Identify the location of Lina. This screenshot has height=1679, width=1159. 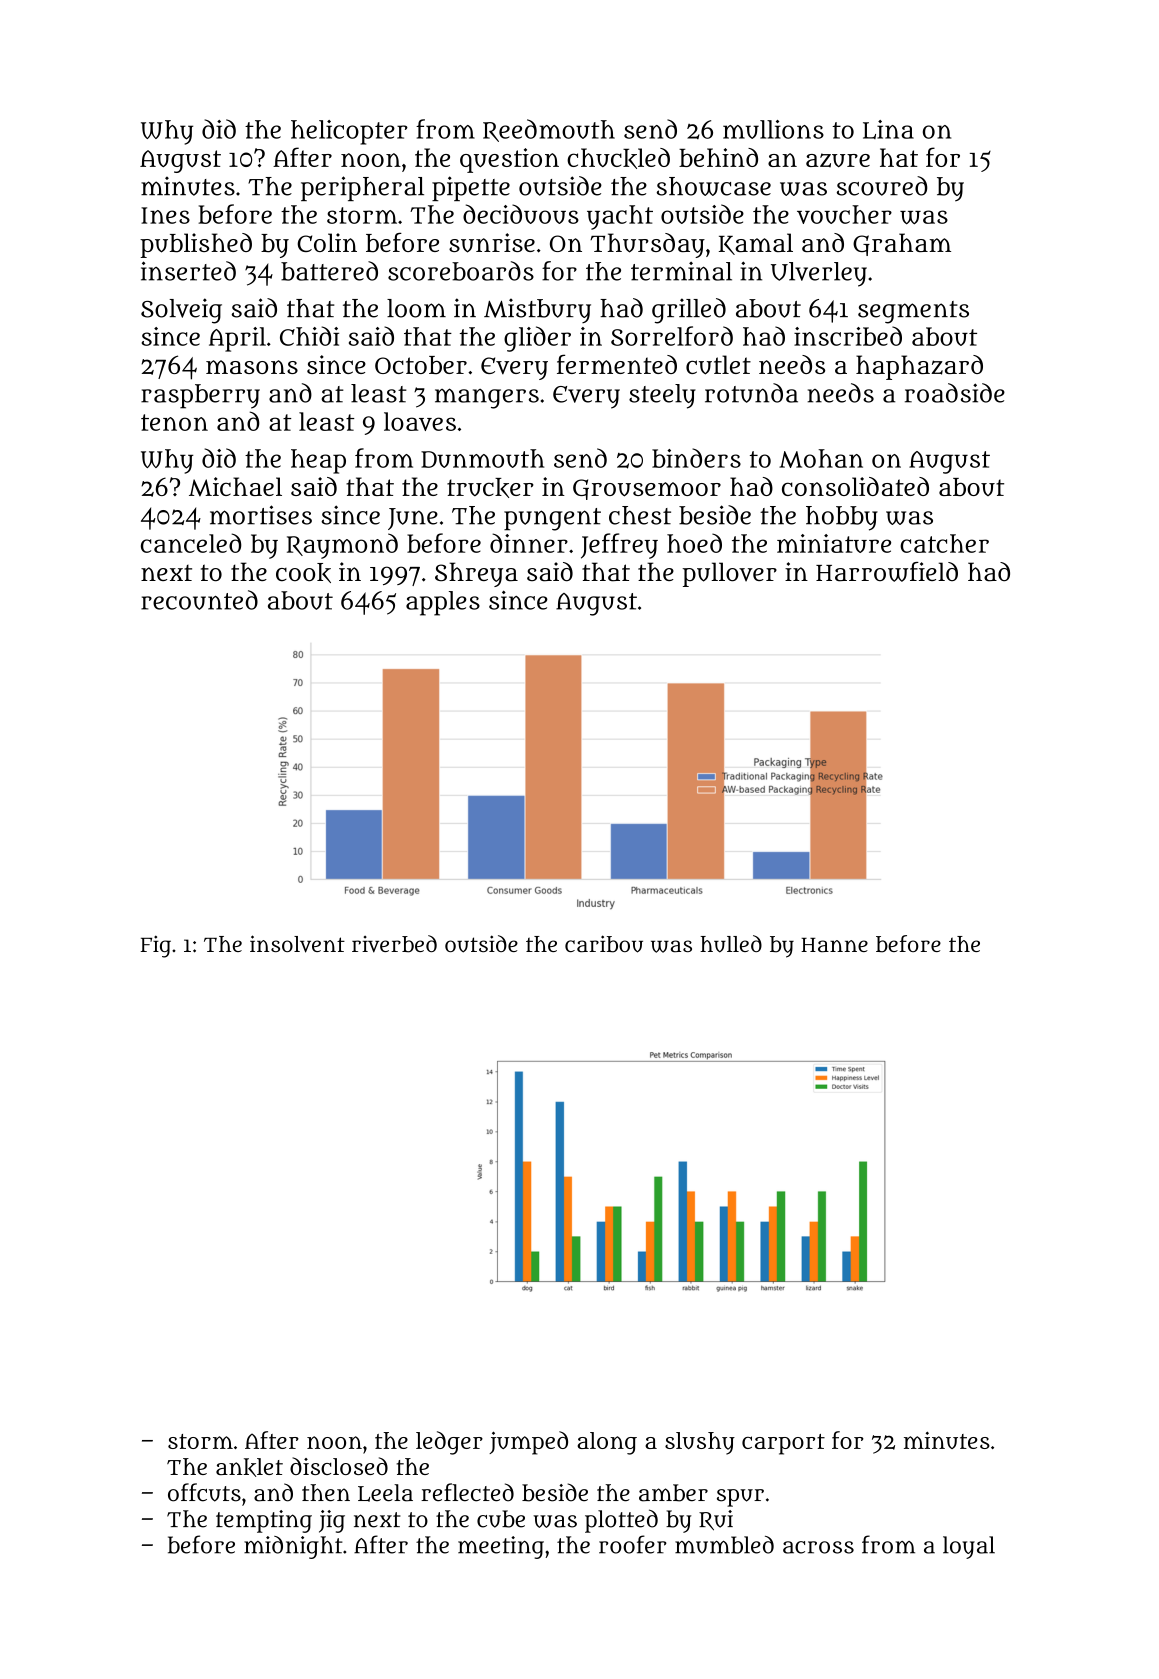
(888, 129).
